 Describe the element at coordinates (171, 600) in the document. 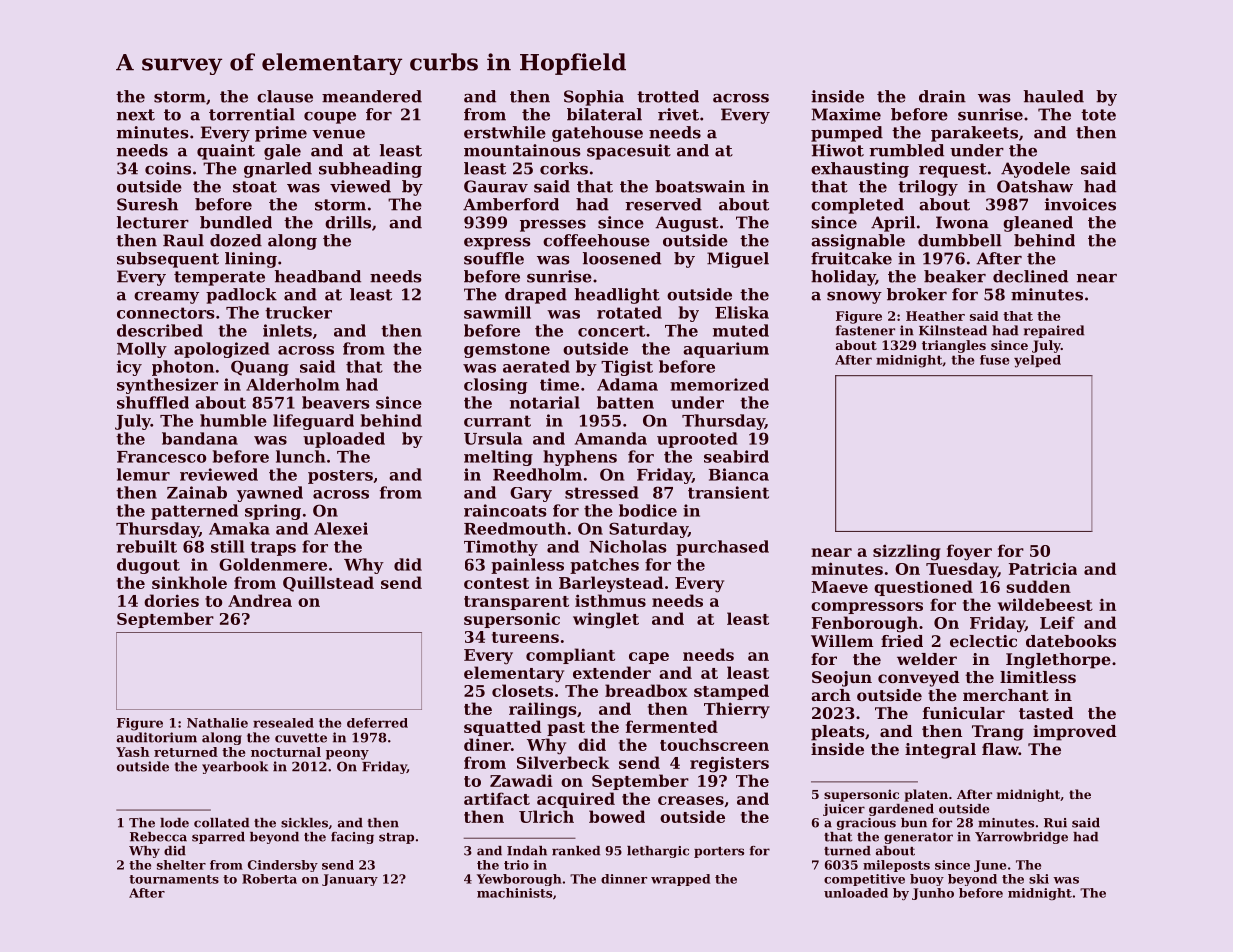

I see `dories` at that location.
